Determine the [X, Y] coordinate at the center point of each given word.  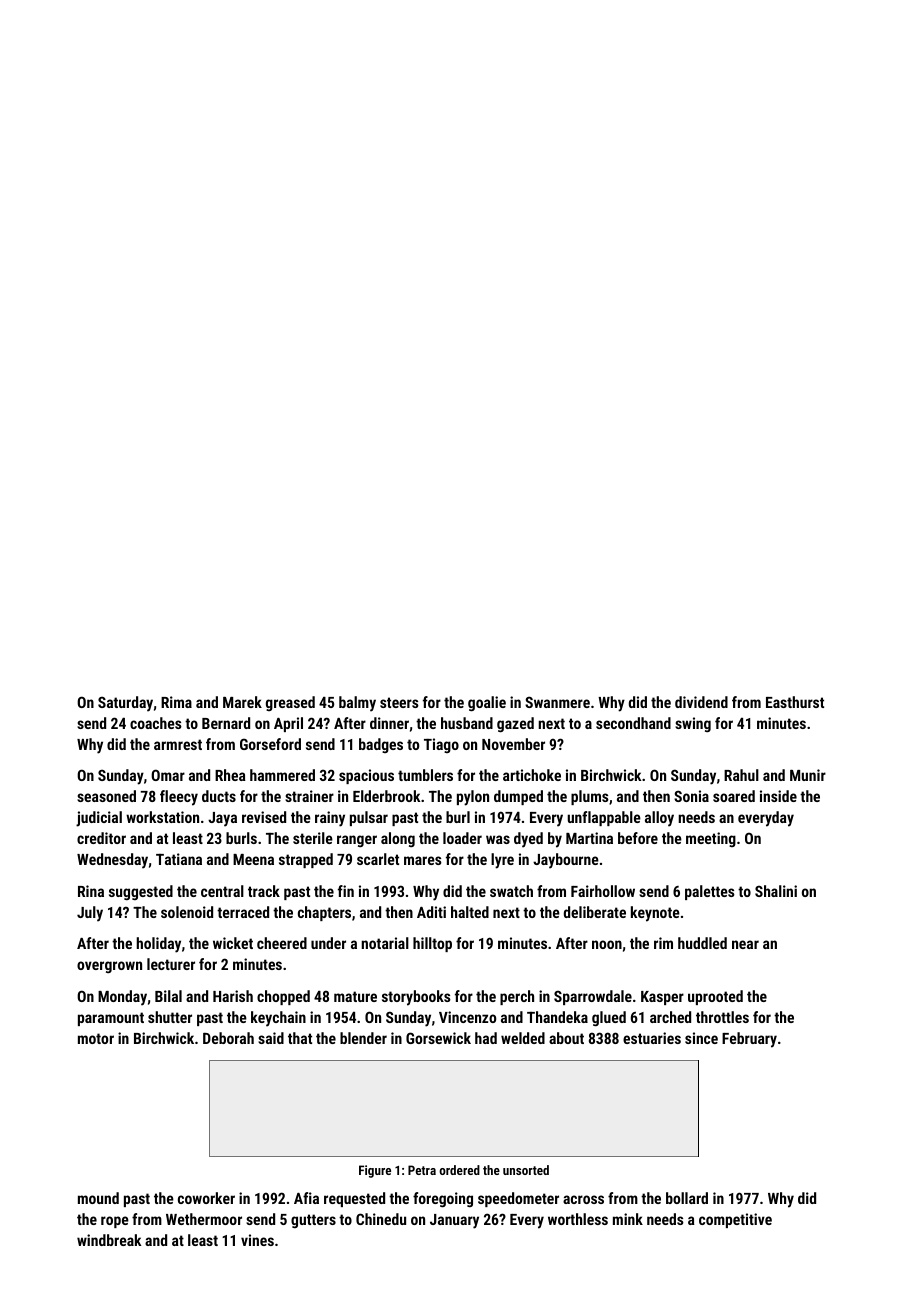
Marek [242, 702]
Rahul [741, 775]
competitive [735, 1220]
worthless [578, 1219]
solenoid [187, 912]
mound [98, 1198]
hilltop [432, 944]
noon [607, 944]
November [513, 744]
